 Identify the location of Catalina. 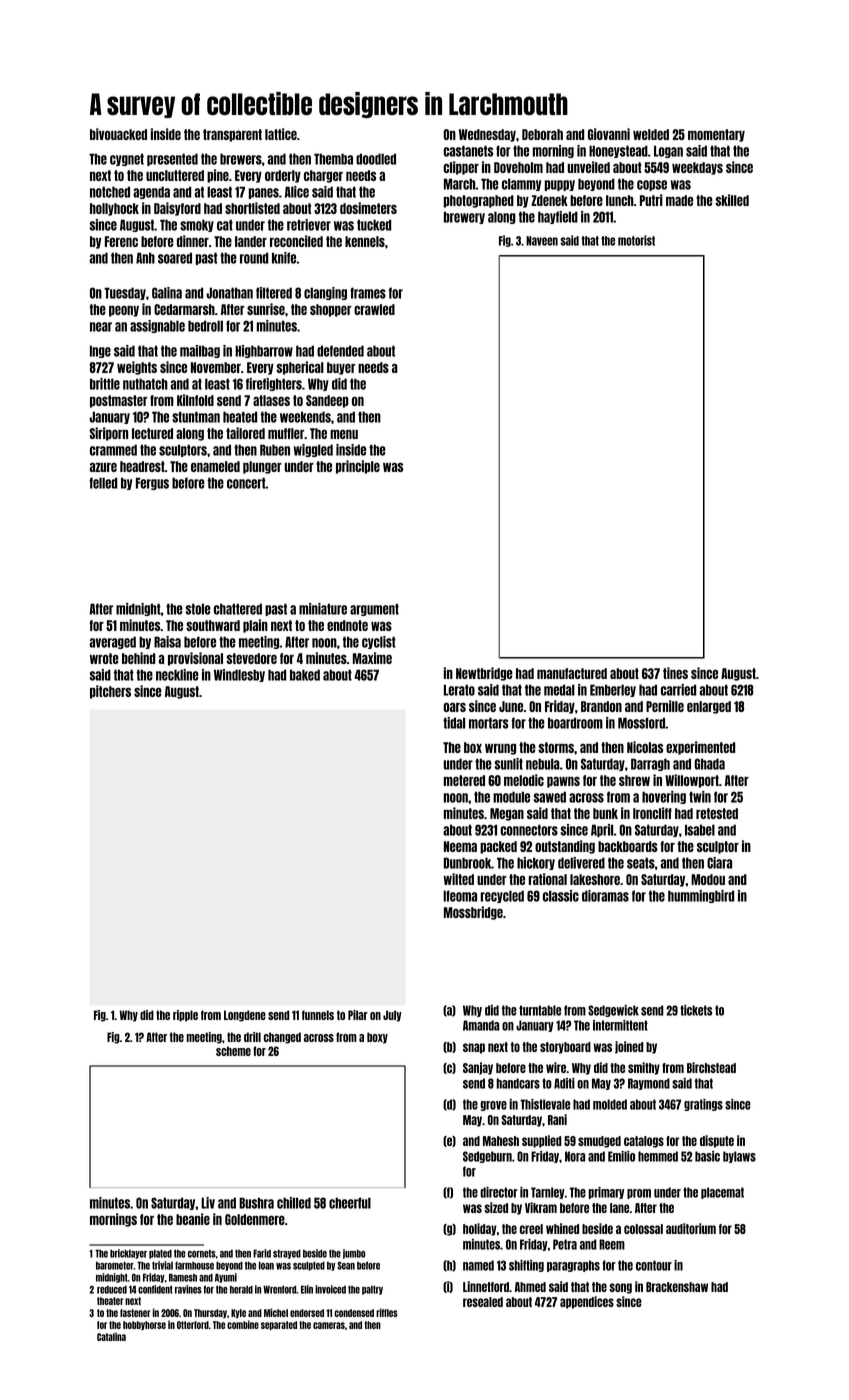
(111, 1336).
